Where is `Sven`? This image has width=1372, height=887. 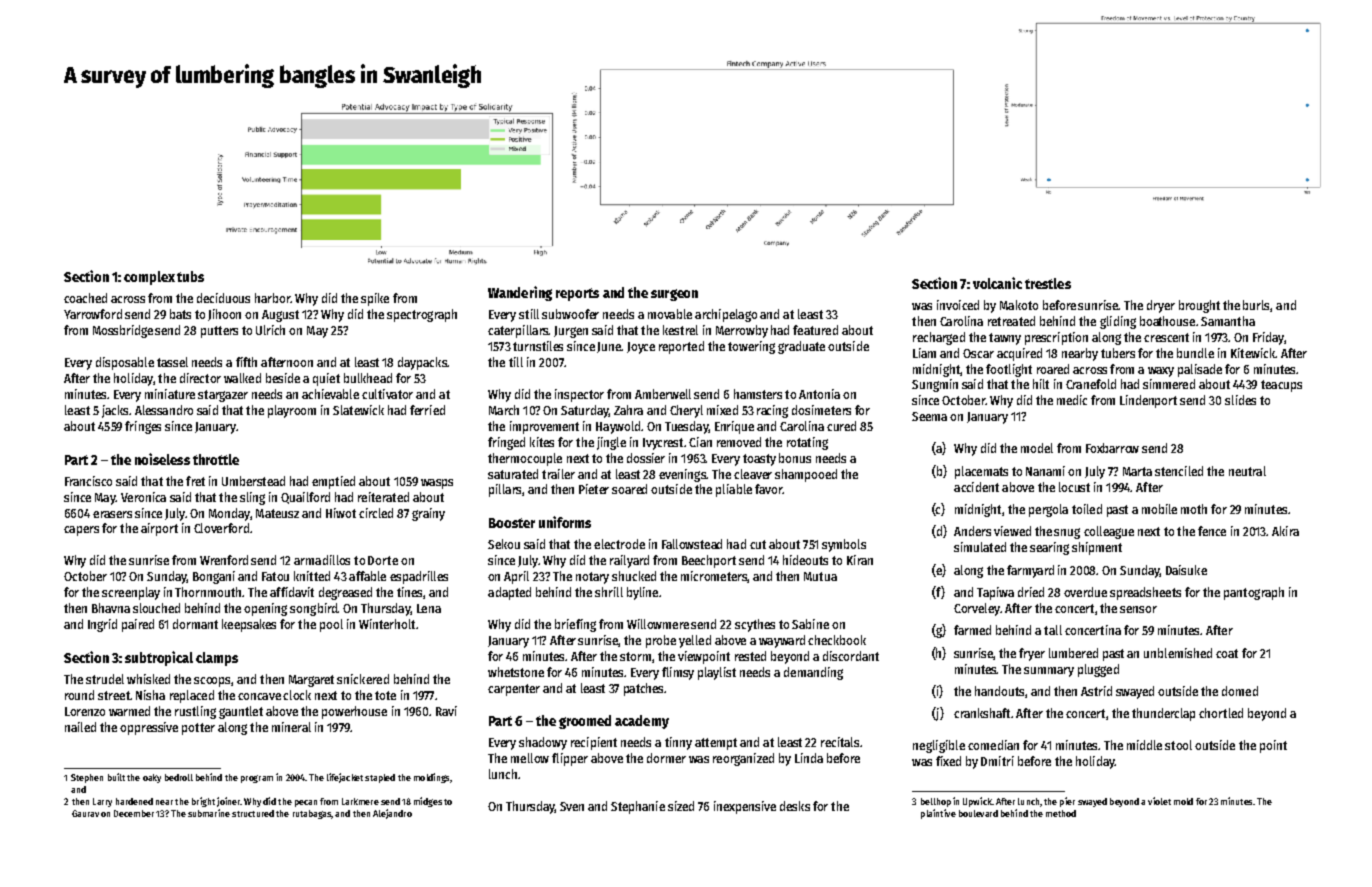
Sven is located at coordinates (572, 806).
